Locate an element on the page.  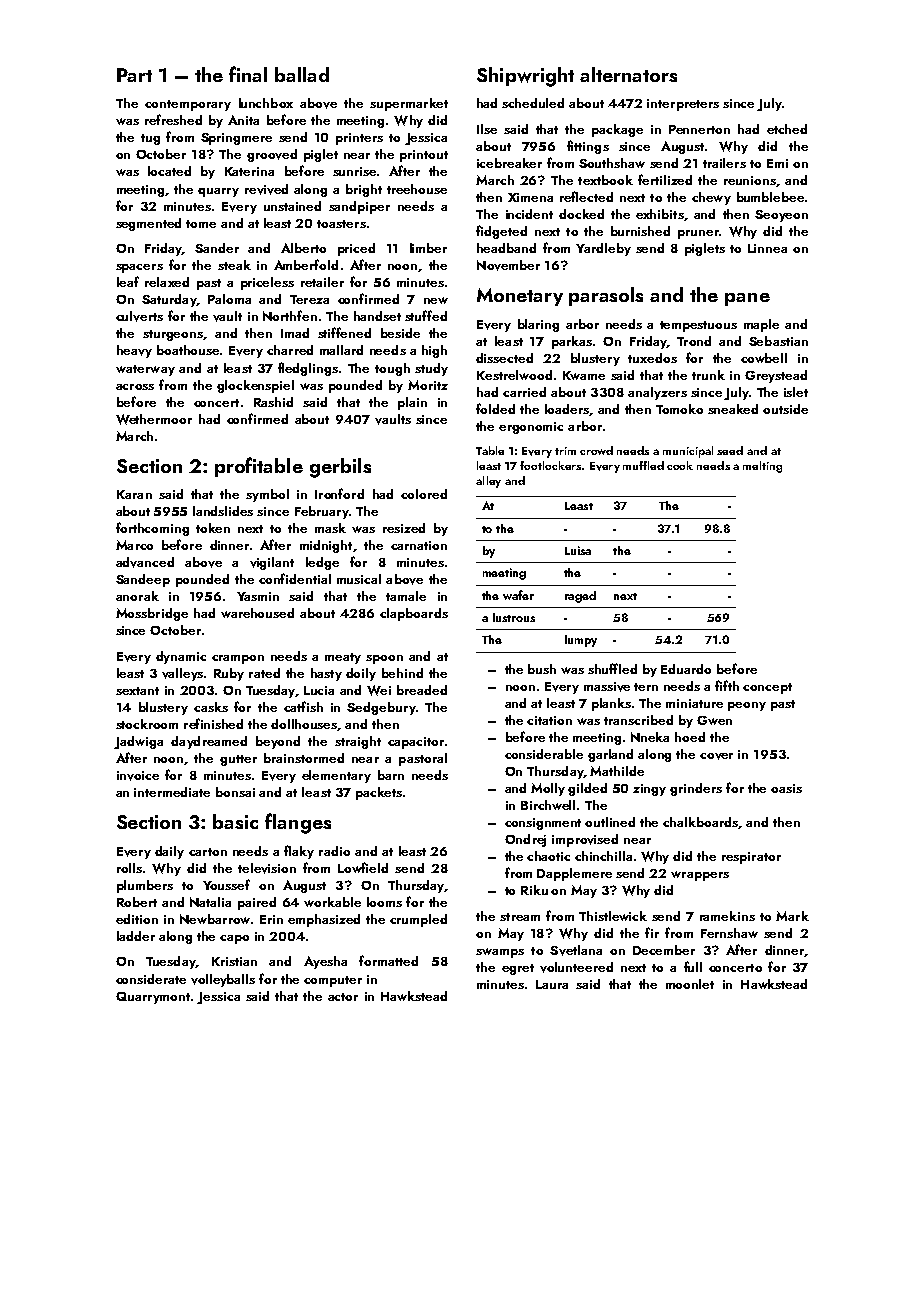
catfish is located at coordinates (303, 706).
